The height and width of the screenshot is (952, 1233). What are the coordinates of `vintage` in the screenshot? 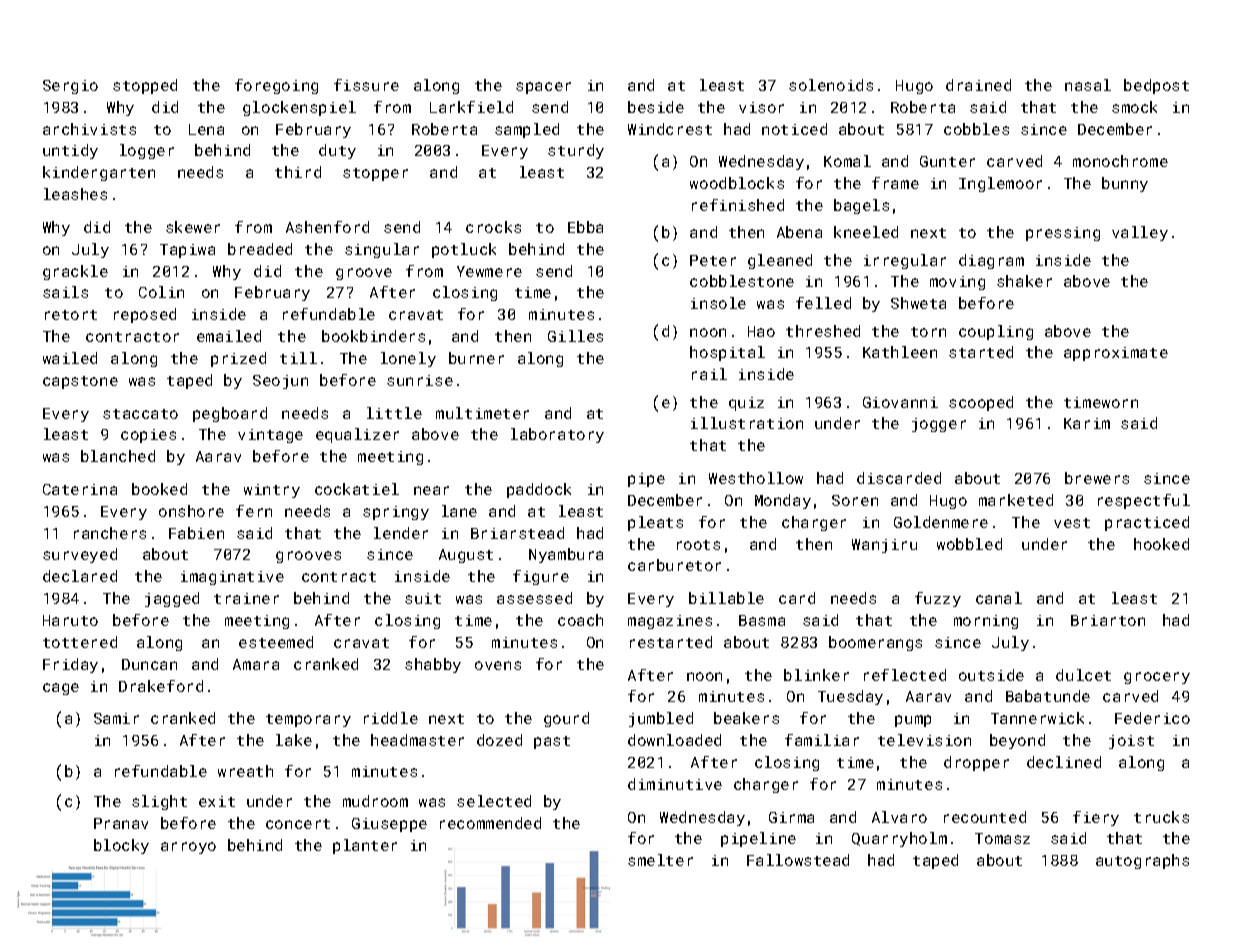 It's located at (270, 436).
